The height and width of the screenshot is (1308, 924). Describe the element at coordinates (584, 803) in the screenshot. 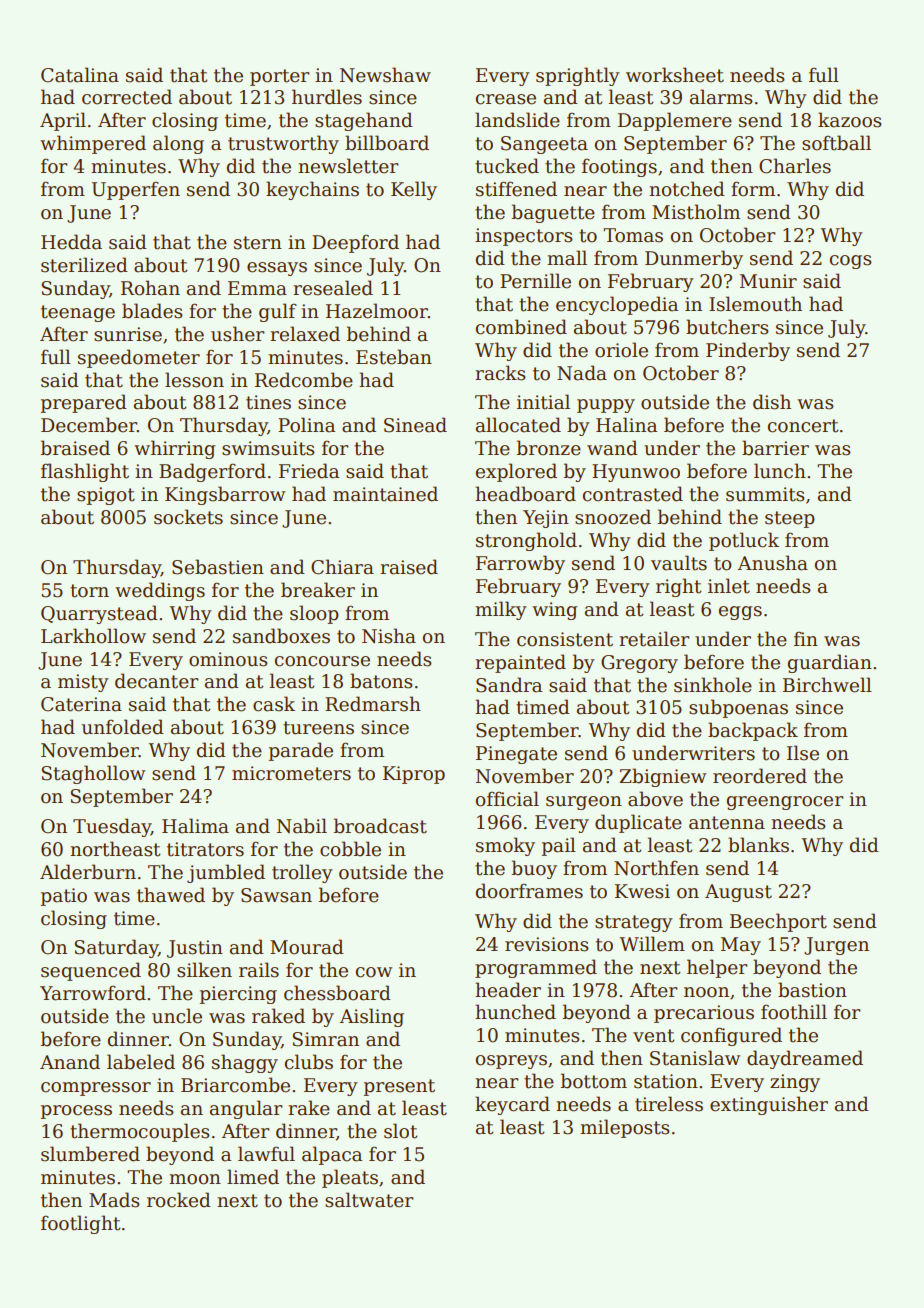

I see `surgeon` at that location.
